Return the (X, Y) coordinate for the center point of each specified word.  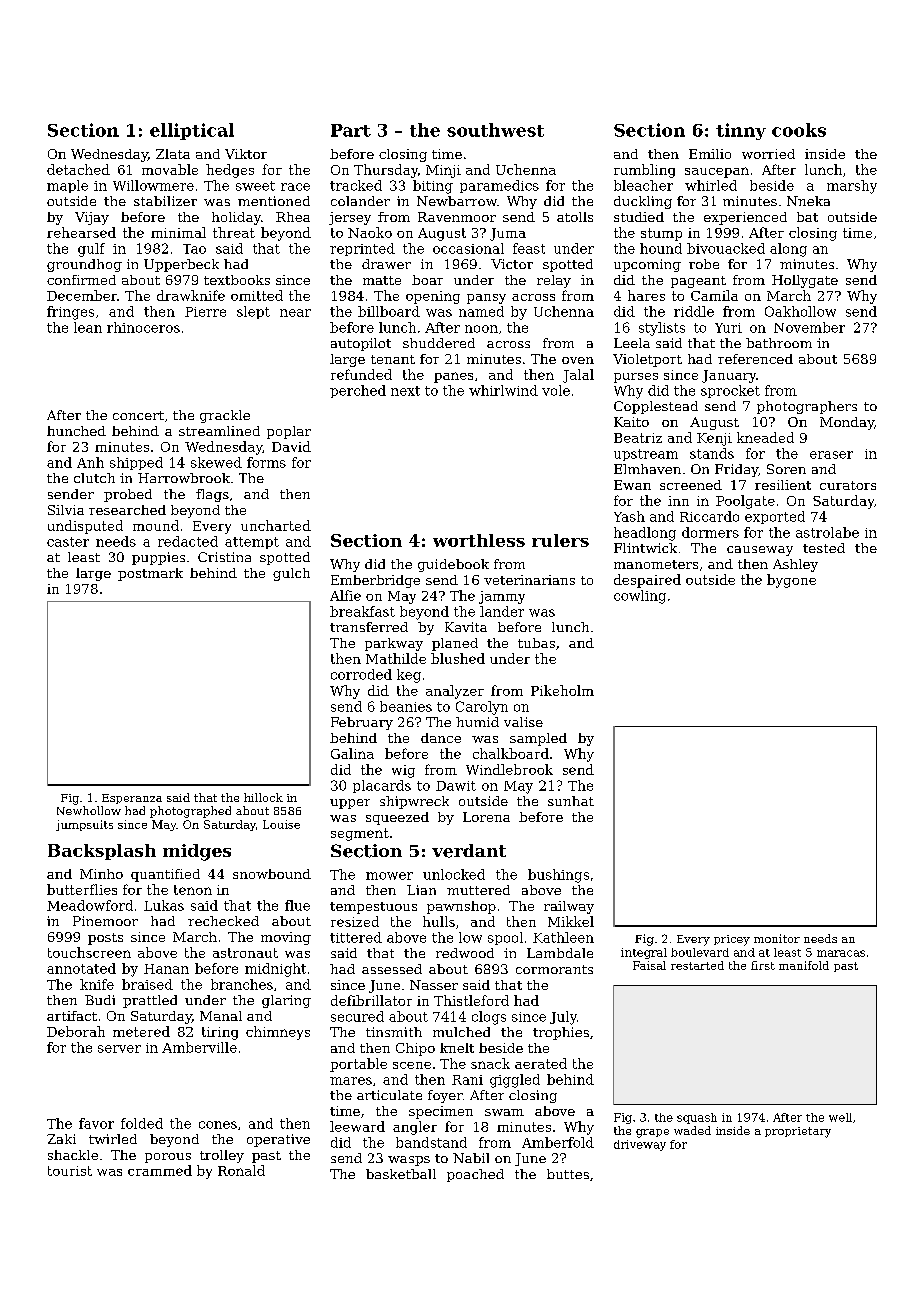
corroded (361, 674)
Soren (786, 469)
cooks (799, 130)
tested (824, 548)
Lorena (486, 817)
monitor (777, 938)
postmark (150, 574)
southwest (495, 130)
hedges (230, 171)
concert (138, 415)
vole (556, 390)
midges (197, 852)
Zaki (61, 1139)
